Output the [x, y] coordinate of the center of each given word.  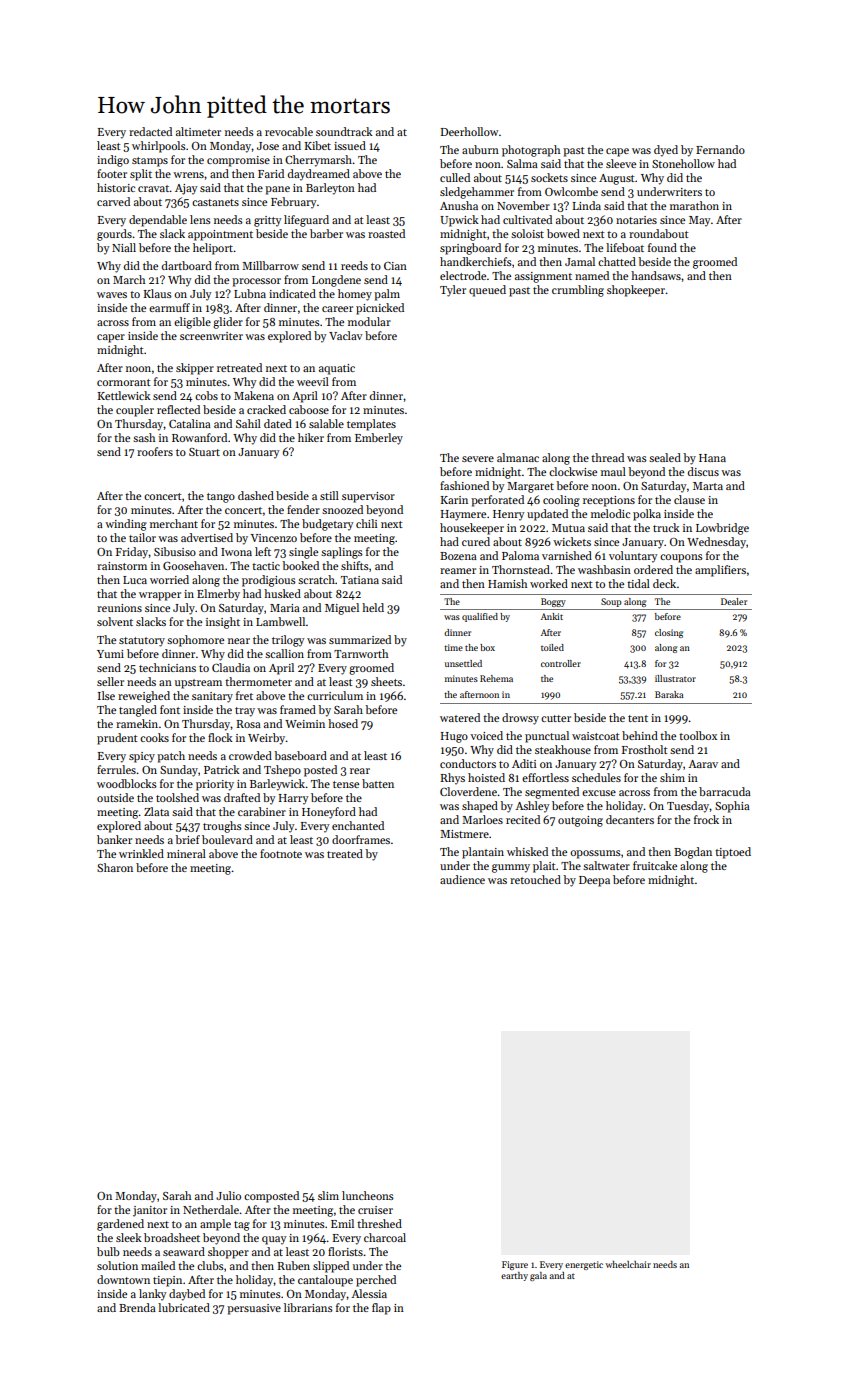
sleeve [621, 163]
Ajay [186, 189]
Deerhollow [469, 131]
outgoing [580, 821]
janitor [150, 1211]
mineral [186, 853]
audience [462, 879]
